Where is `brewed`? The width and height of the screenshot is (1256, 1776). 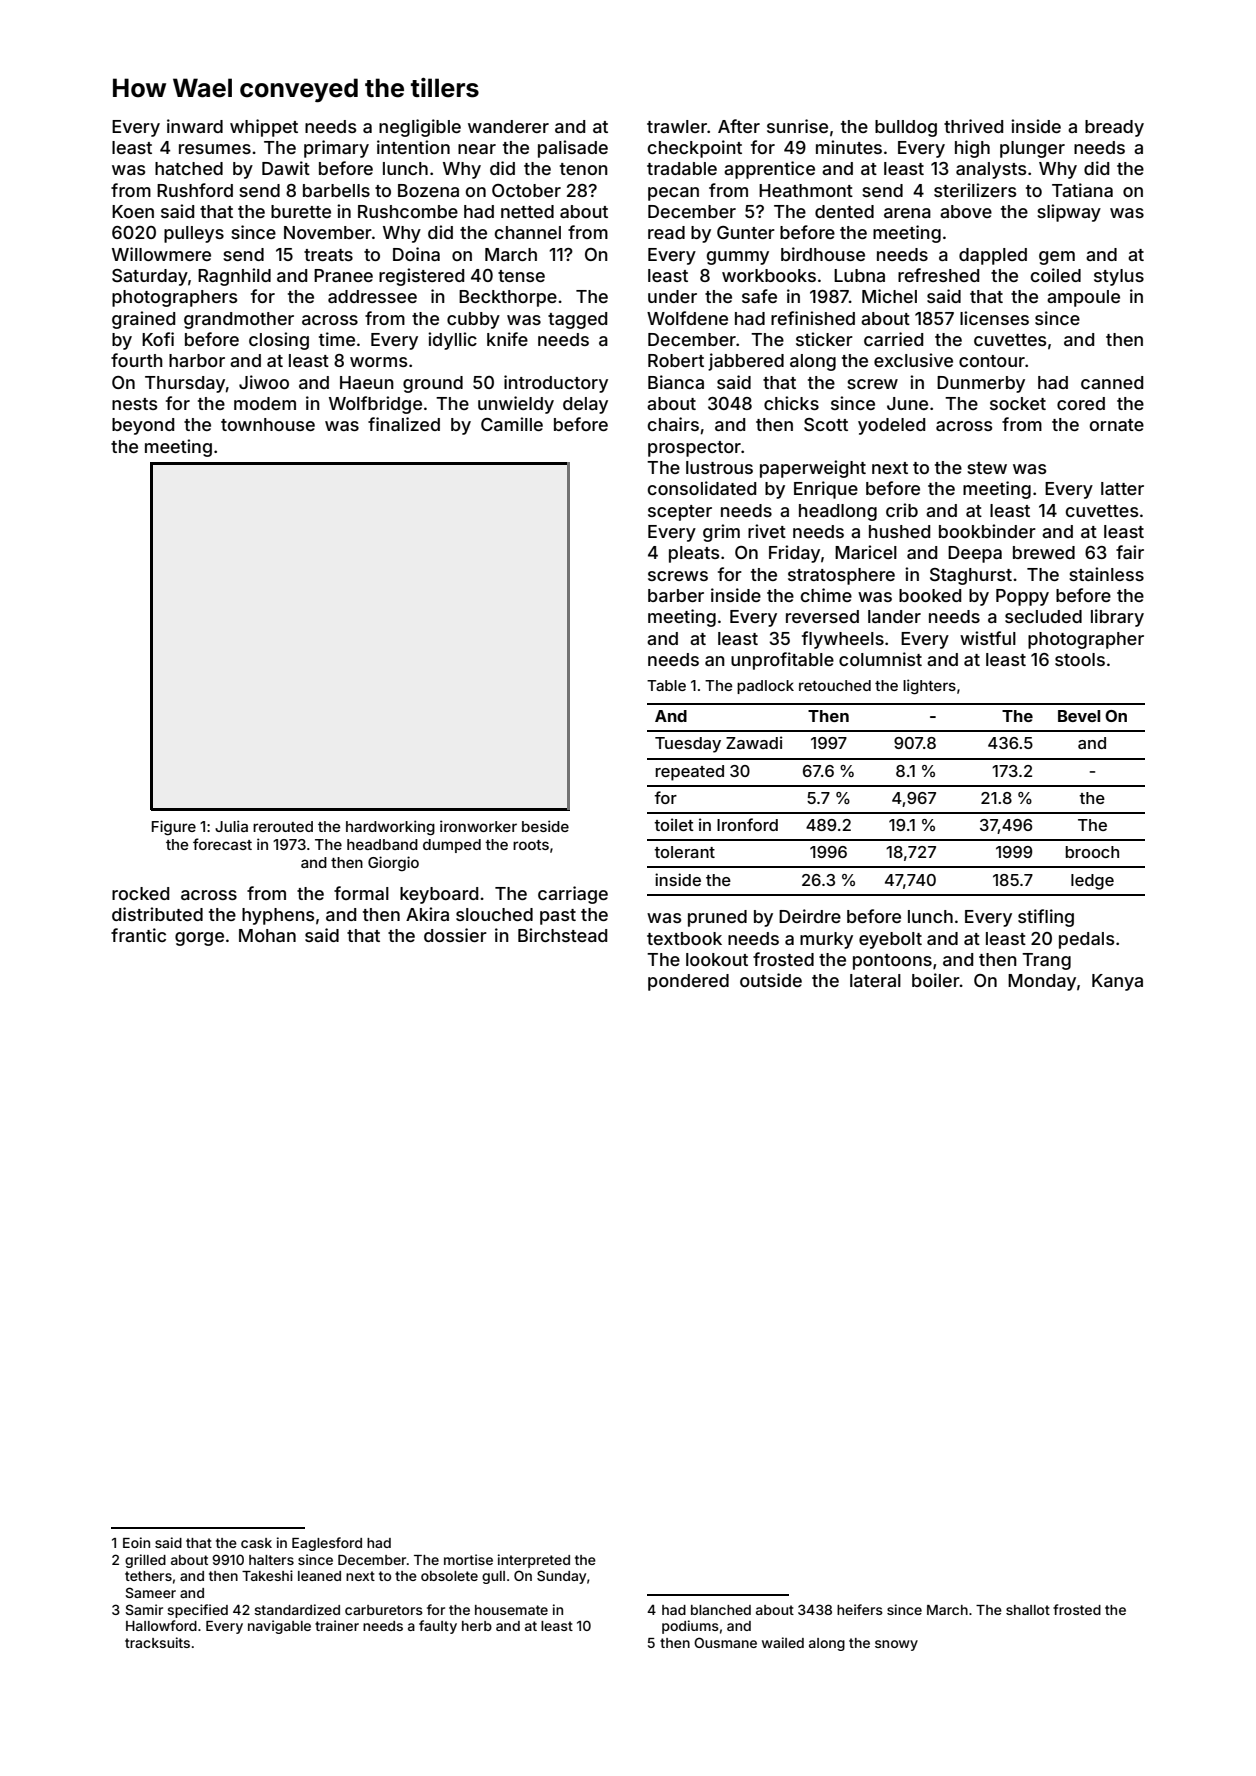
brewed is located at coordinates (1044, 552).
